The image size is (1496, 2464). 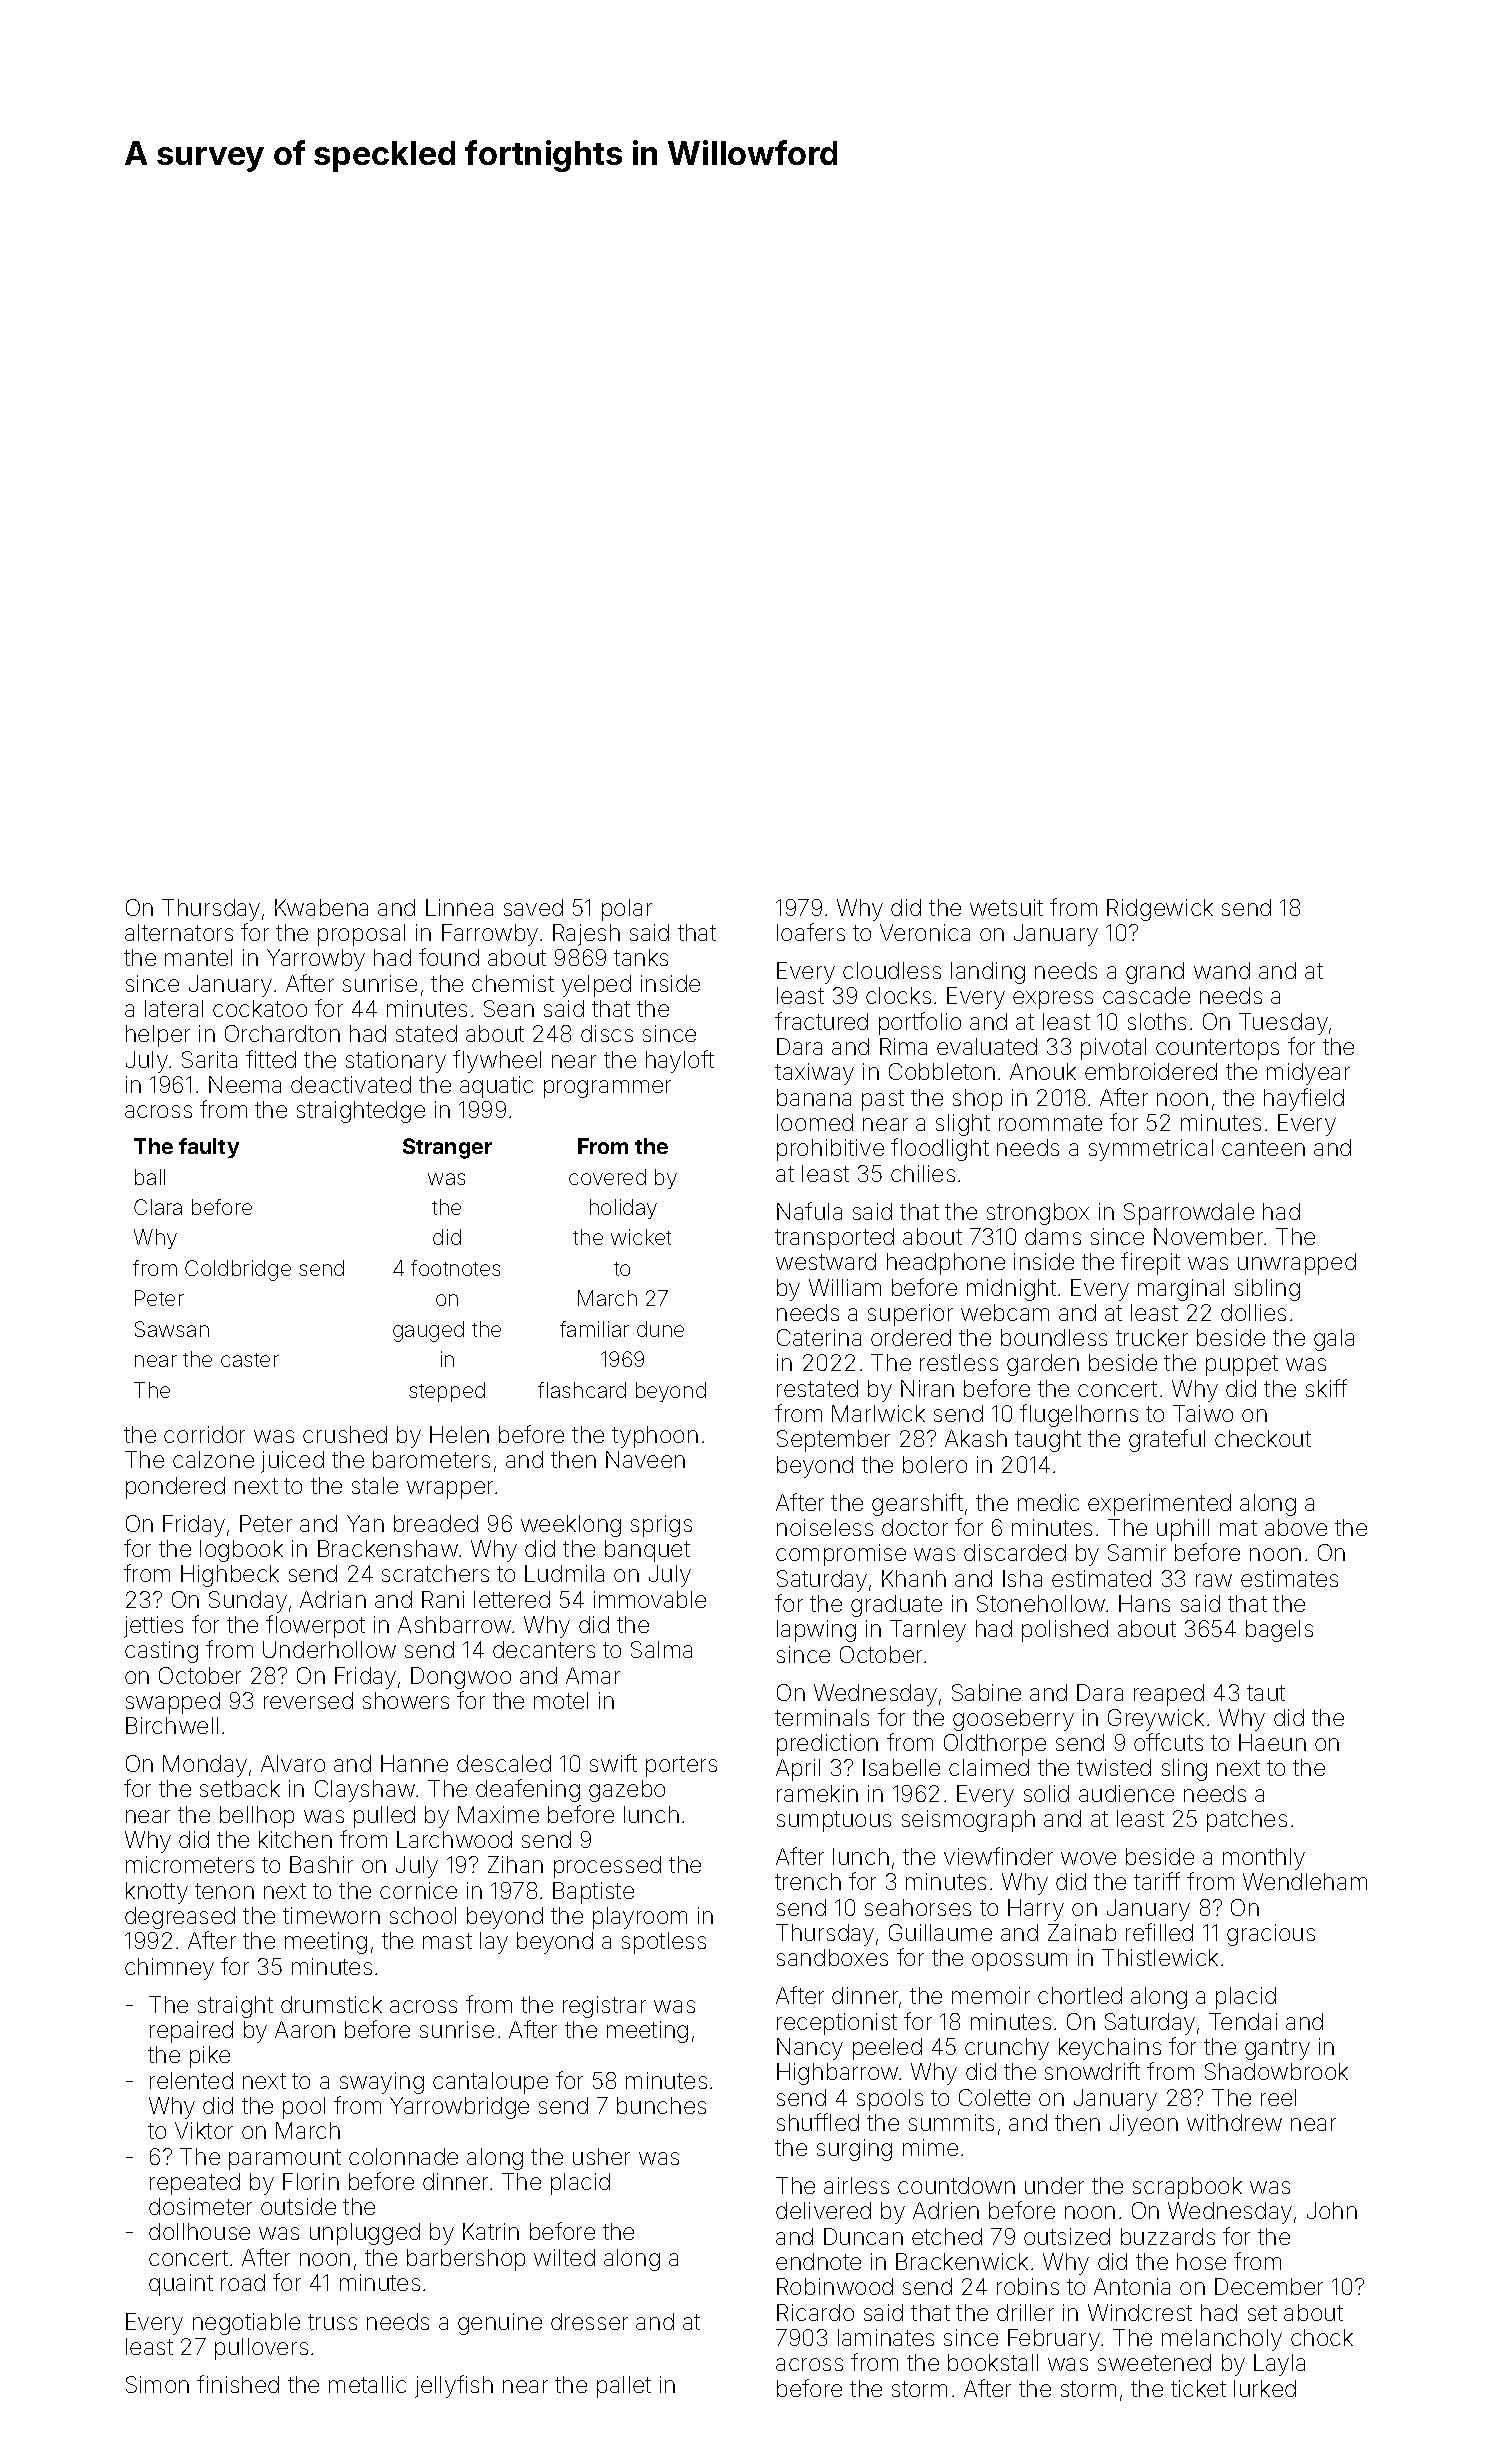 I want to click on Ridgewick, so click(x=1160, y=910).
